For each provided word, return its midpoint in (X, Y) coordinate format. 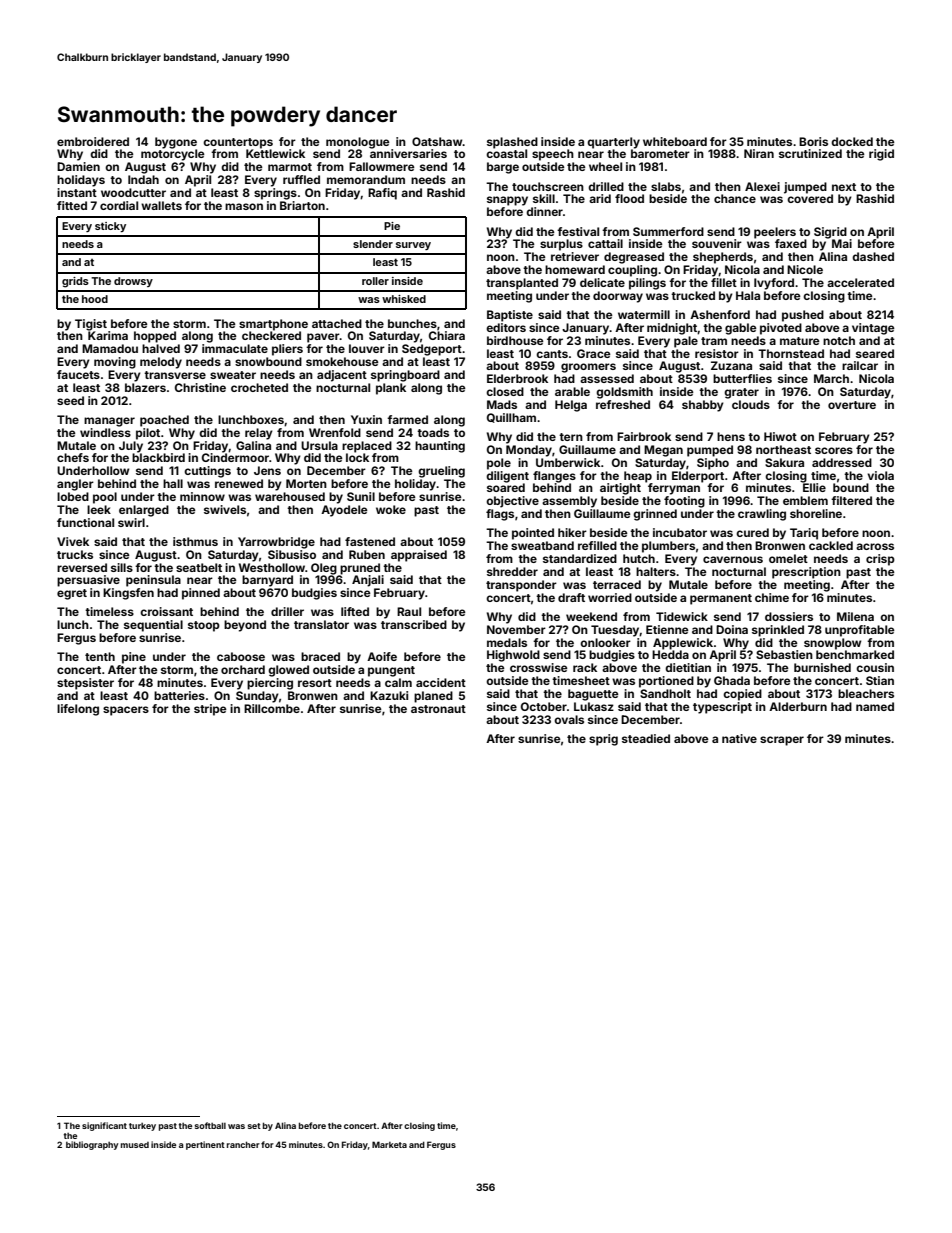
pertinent (205, 1145)
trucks (75, 554)
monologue (358, 143)
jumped (805, 188)
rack (585, 667)
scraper (782, 741)
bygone (176, 143)
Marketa (389, 1144)
